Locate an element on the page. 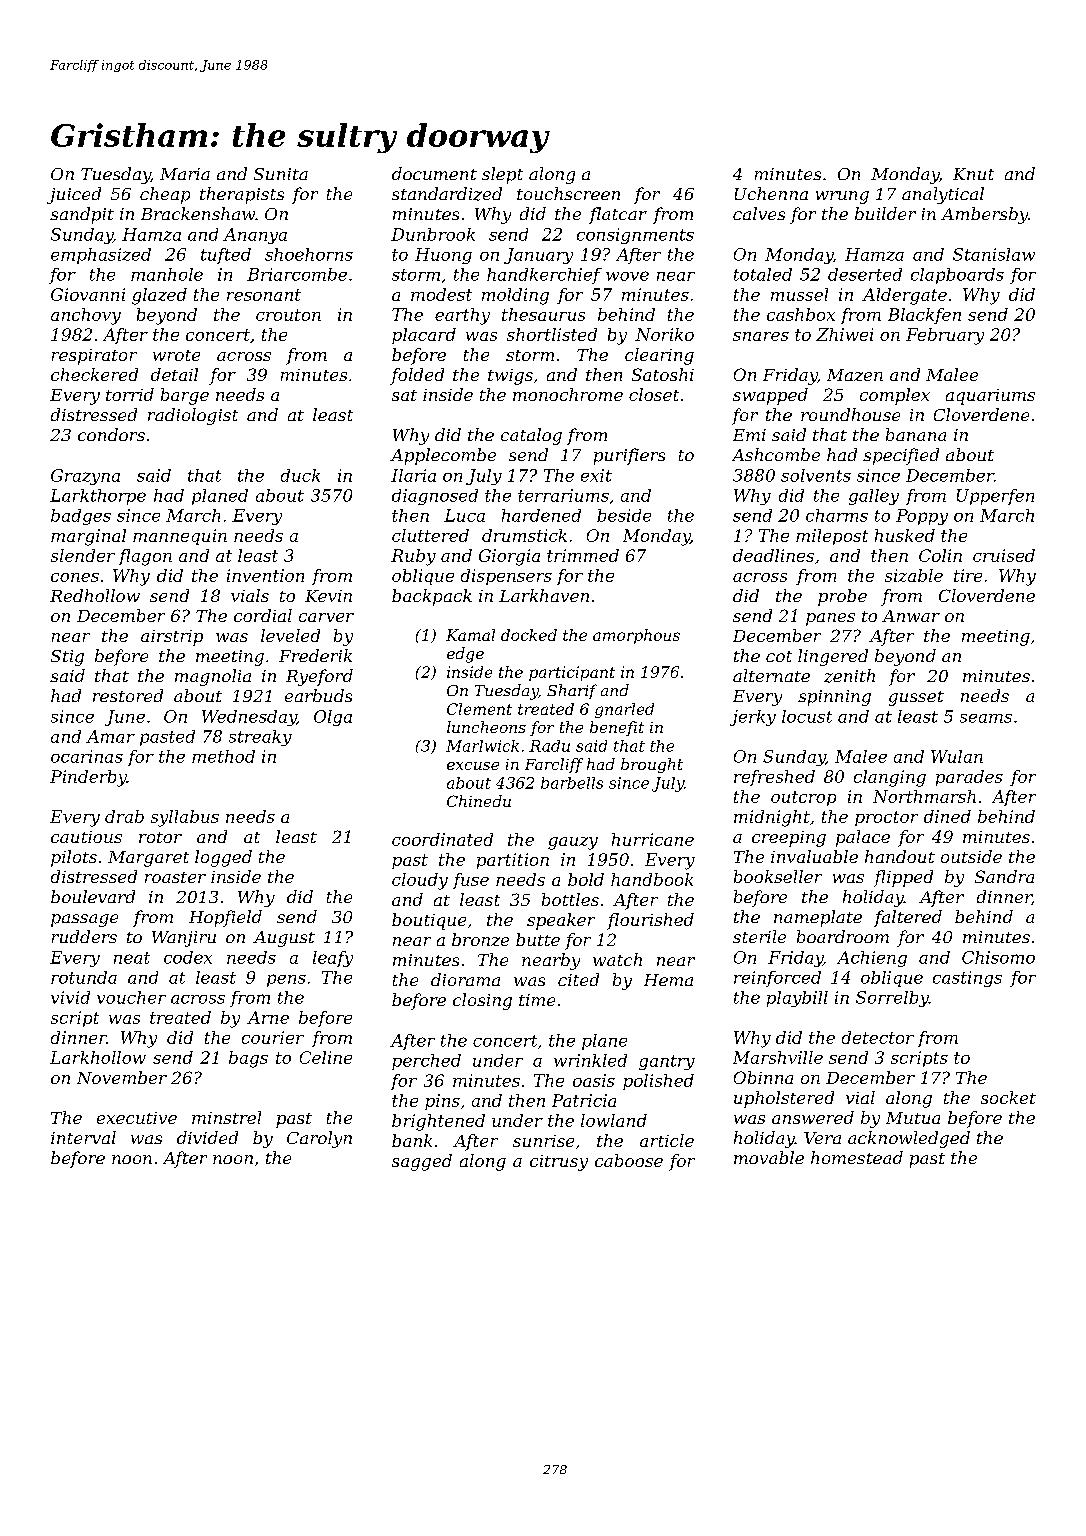  Stanislaw is located at coordinates (994, 254).
